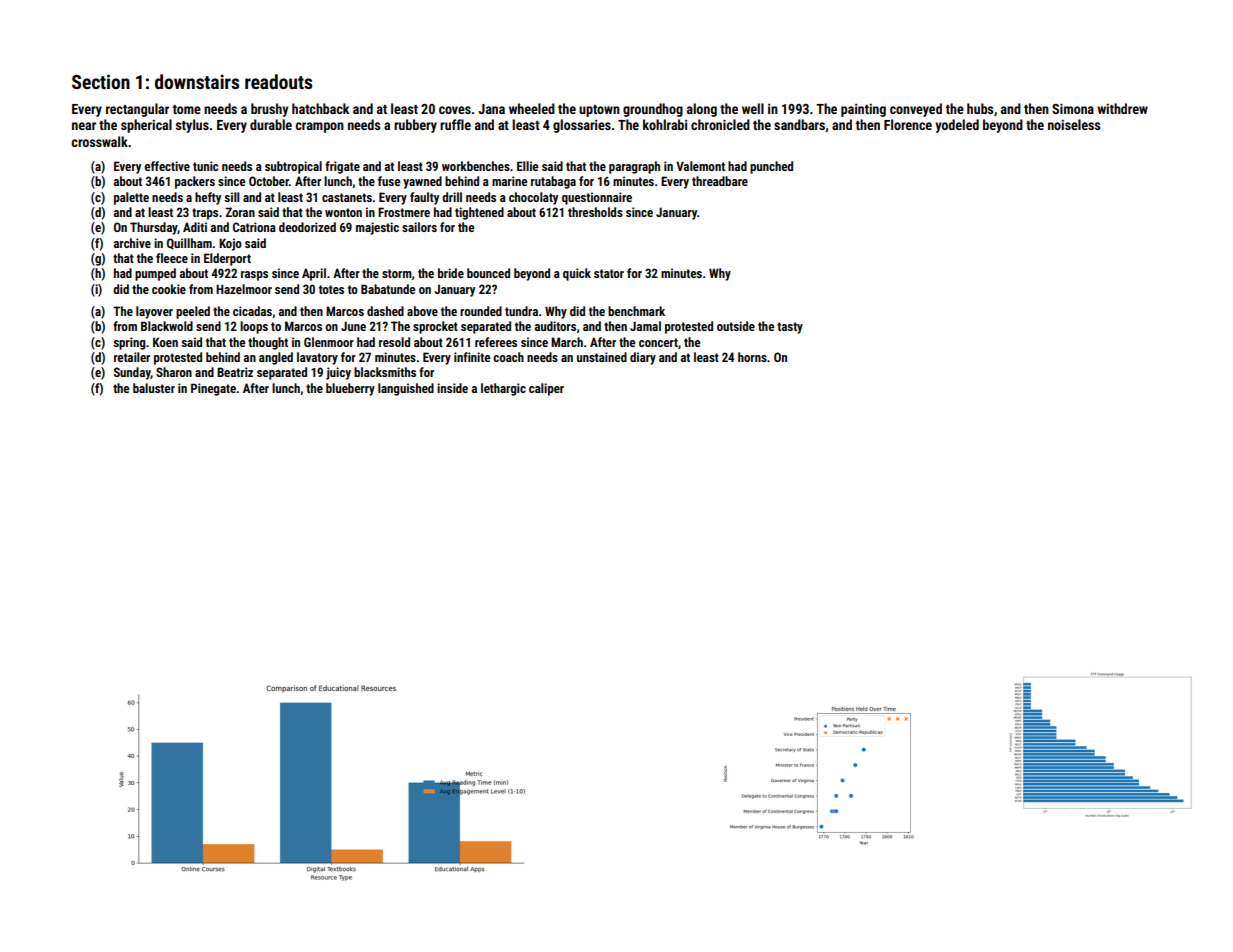 The width and height of the page is (1233, 952). Describe the element at coordinates (532, 108) in the page. I see `wheeled` at that location.
